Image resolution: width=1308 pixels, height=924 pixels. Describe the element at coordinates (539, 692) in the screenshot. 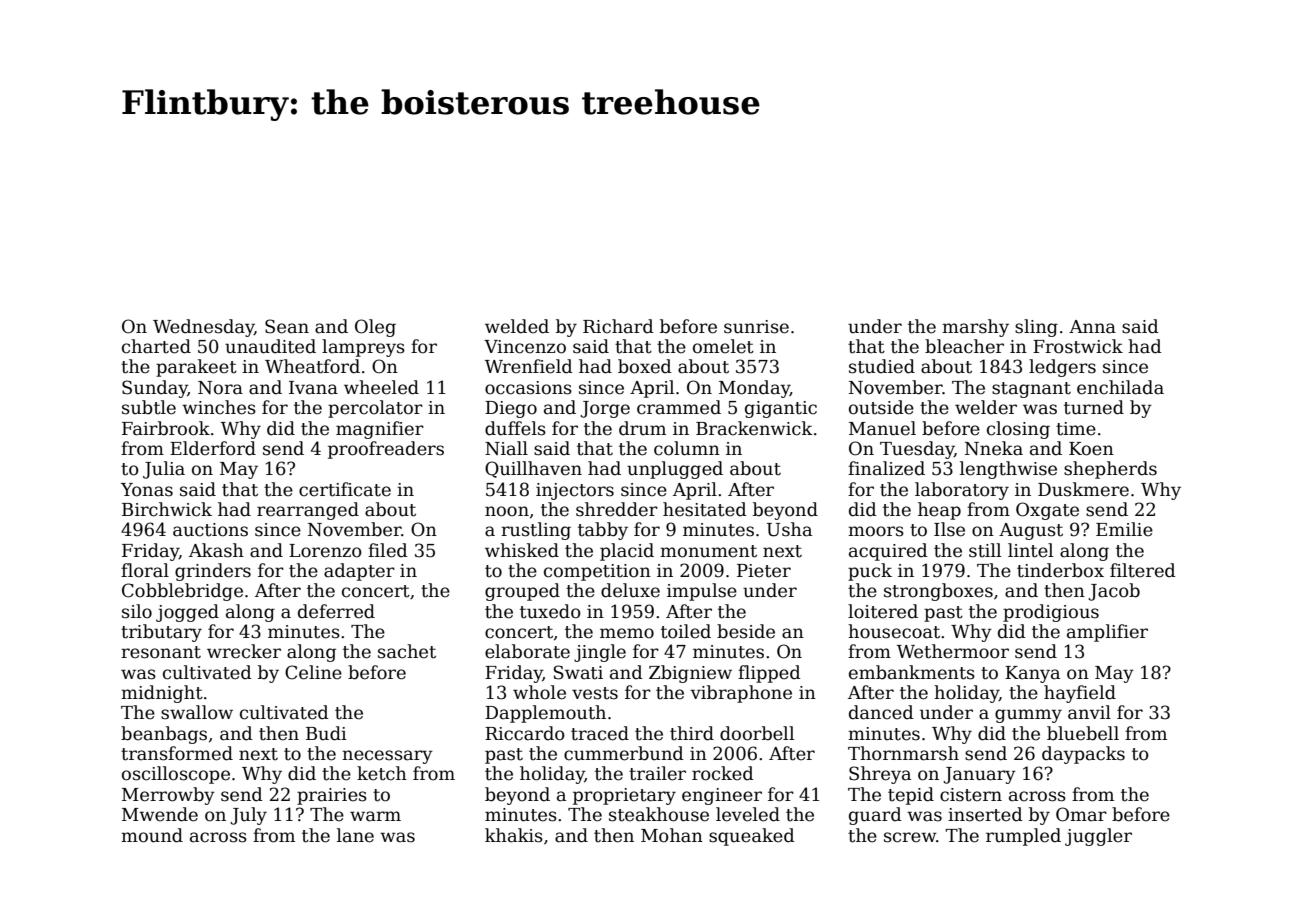

I see `whole` at that location.
